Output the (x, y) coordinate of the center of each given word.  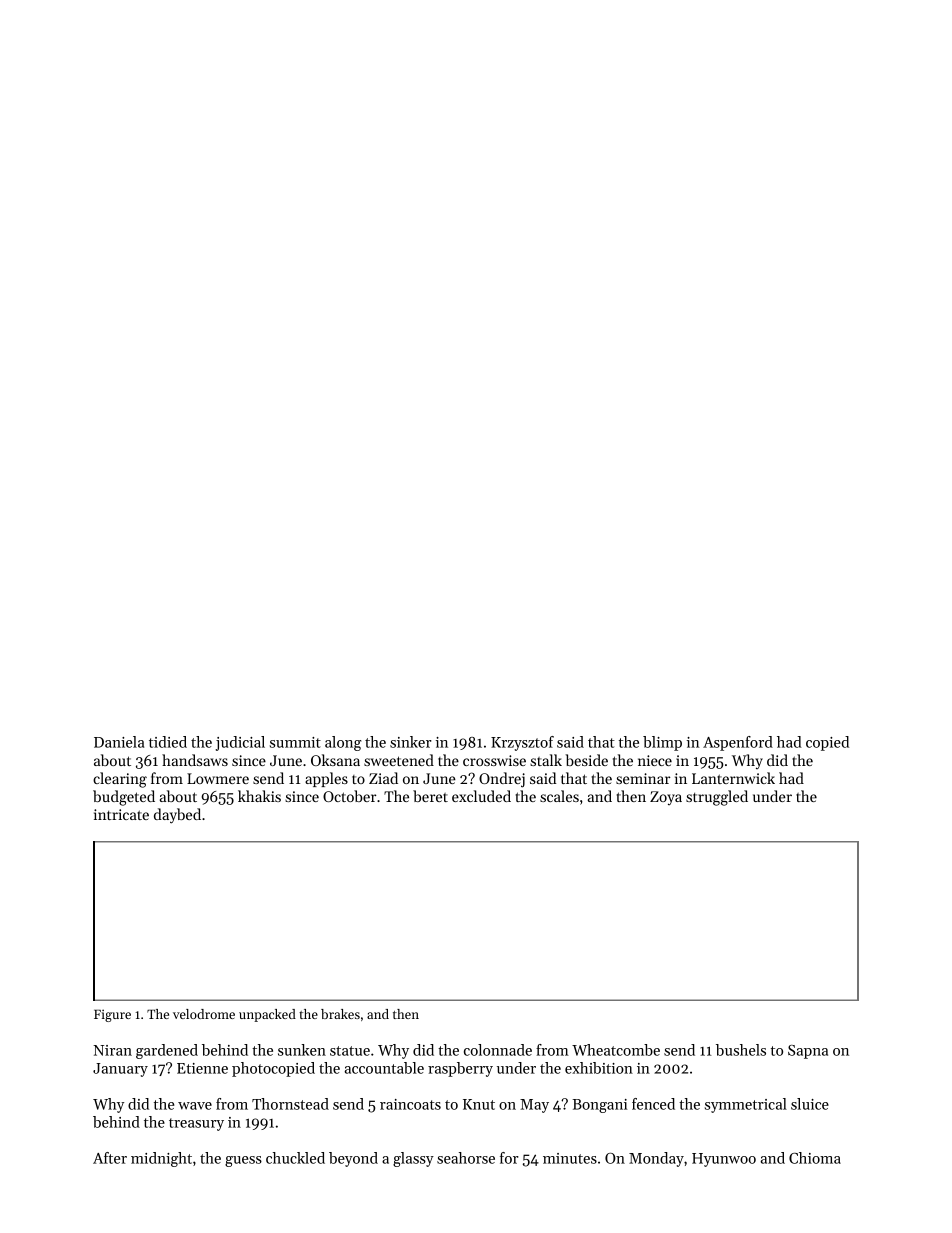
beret (430, 796)
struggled (717, 798)
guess (243, 1161)
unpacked (267, 1015)
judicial (240, 743)
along (343, 743)
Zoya (666, 798)
